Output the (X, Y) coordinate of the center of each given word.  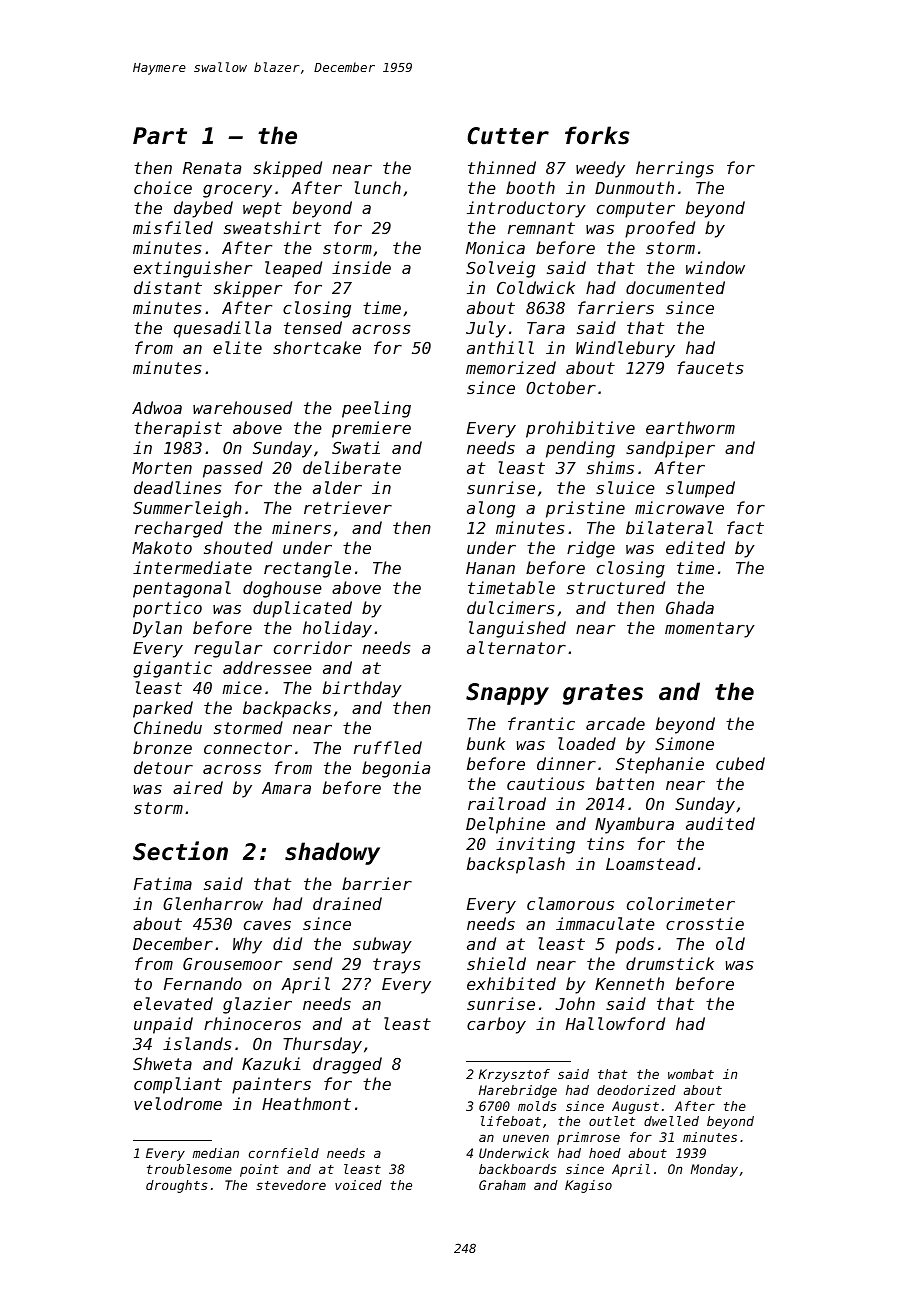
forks (597, 135)
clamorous (570, 903)
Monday (714, 1170)
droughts (177, 1186)
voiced (358, 1185)
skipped (287, 169)
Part (160, 136)
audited (720, 823)
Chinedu (168, 727)
